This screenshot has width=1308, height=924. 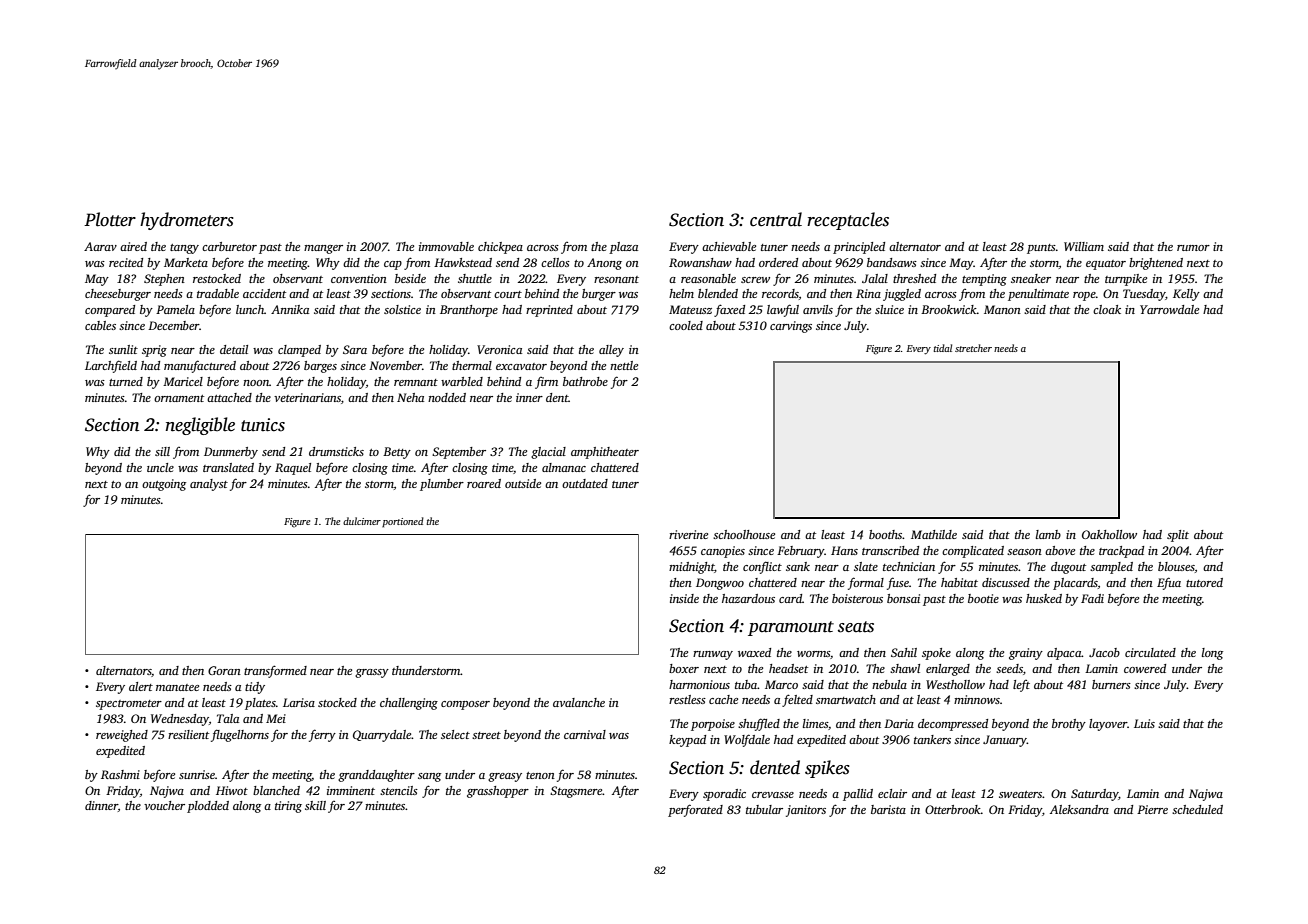 What do you see at coordinates (500, 248) in the screenshot?
I see `chickpea` at bounding box center [500, 248].
